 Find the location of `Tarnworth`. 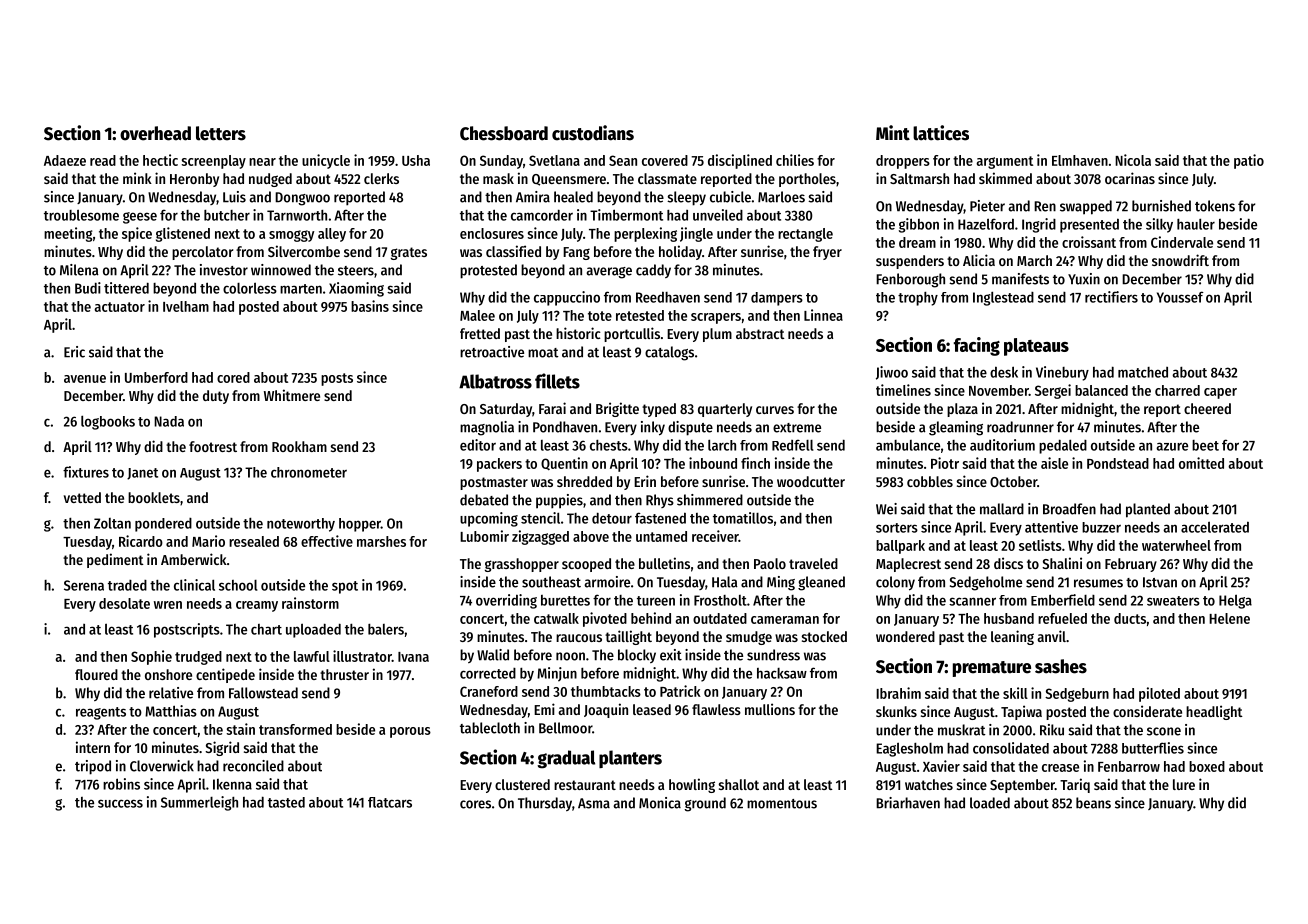

Tarnworth is located at coordinates (297, 215).
